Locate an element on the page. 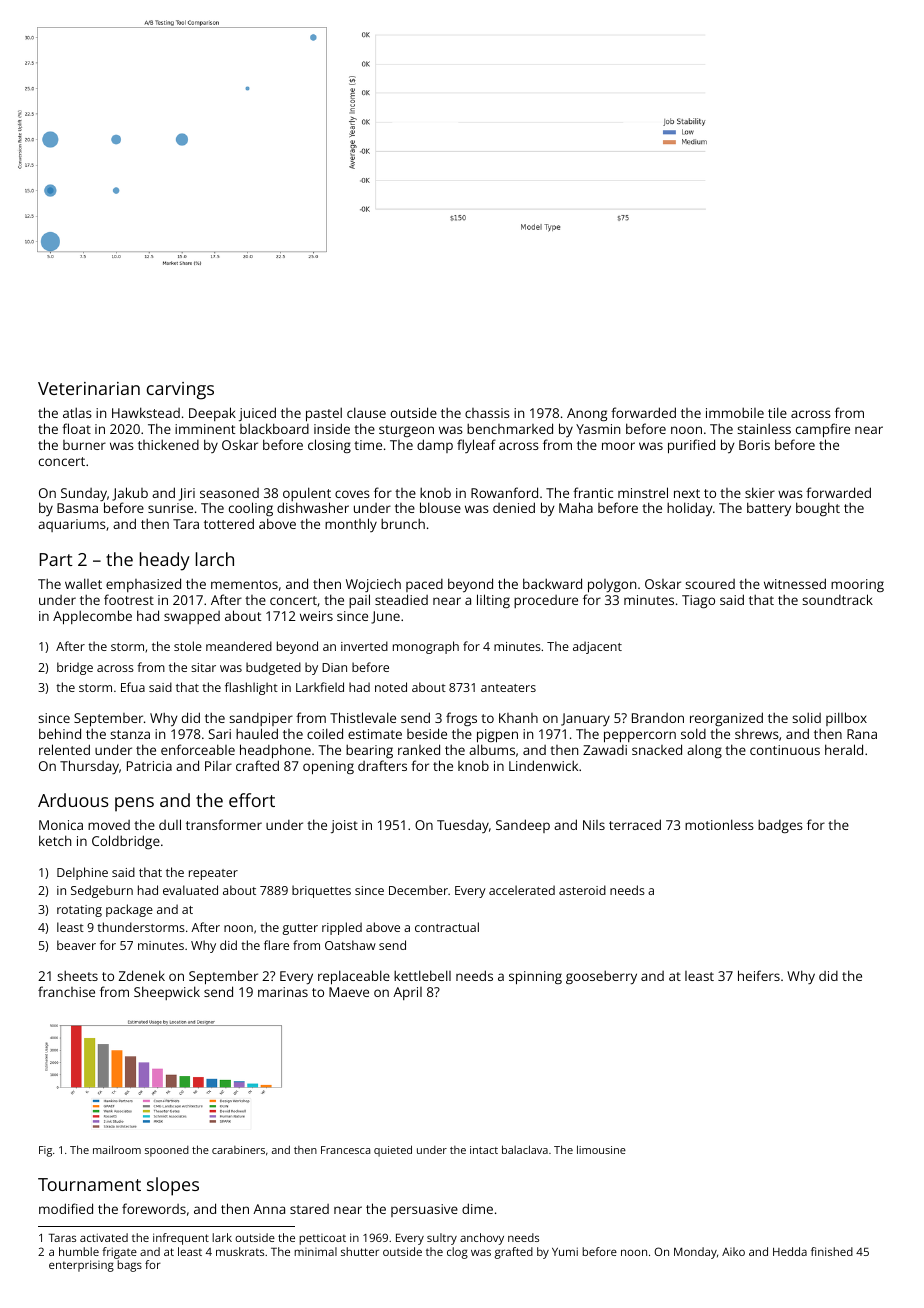 The width and height of the image is (924, 1308). Hawkstead is located at coordinates (146, 412).
